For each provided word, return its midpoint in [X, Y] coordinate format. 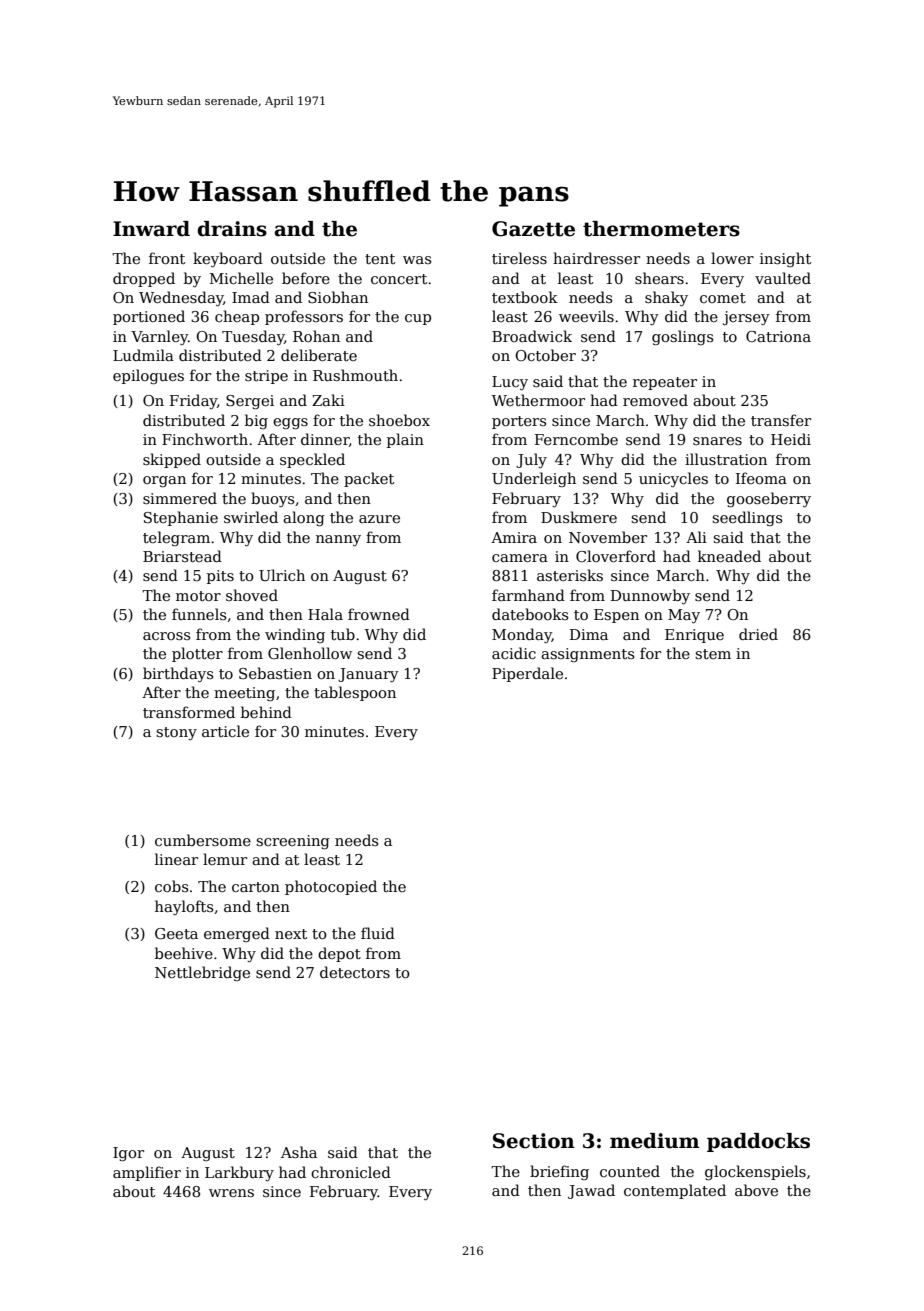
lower [732, 258]
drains [232, 229]
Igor [128, 1154]
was [417, 260]
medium [654, 1141]
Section [534, 1141]
